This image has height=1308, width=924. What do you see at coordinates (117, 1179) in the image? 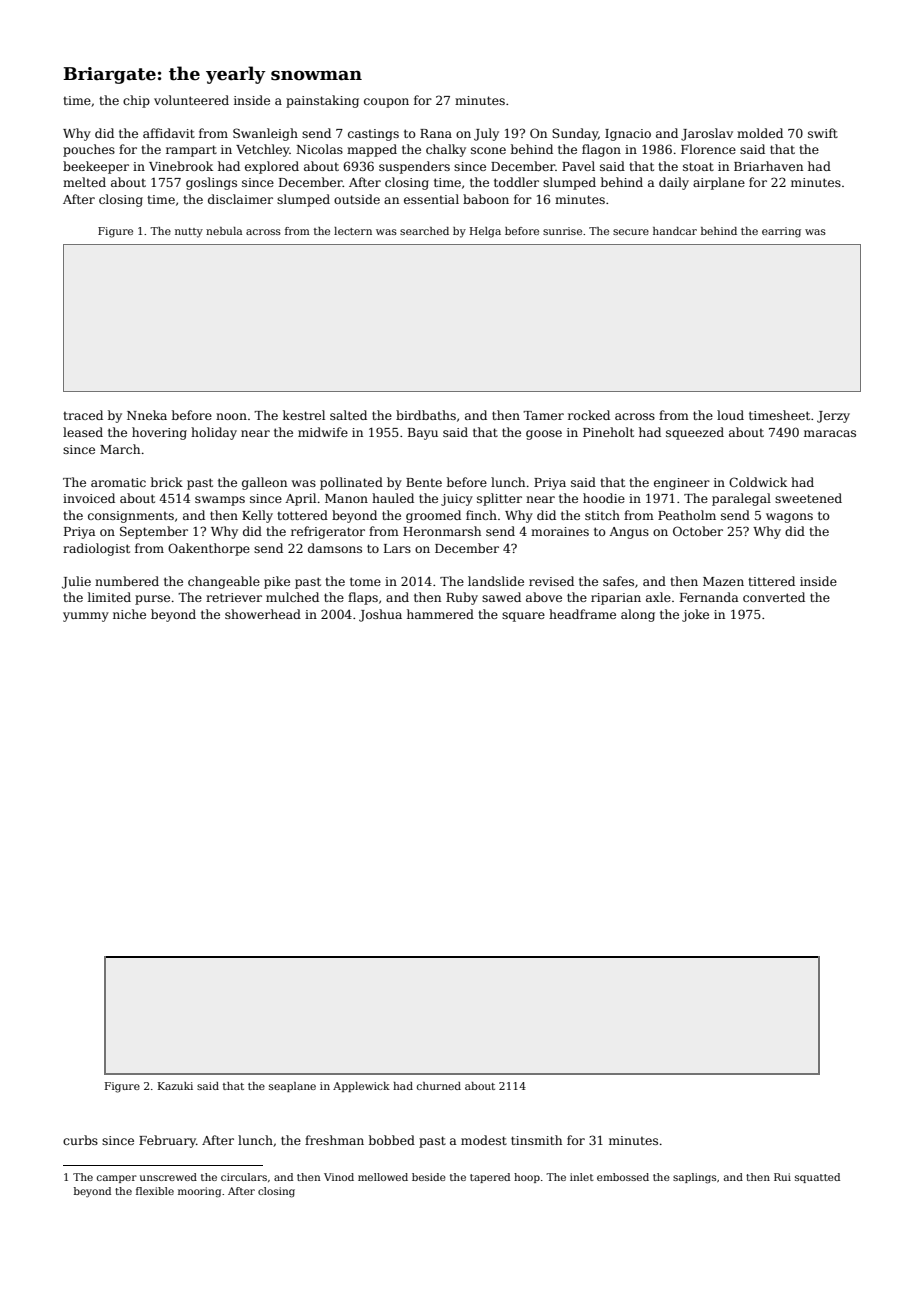
I see `camper` at bounding box center [117, 1179].
